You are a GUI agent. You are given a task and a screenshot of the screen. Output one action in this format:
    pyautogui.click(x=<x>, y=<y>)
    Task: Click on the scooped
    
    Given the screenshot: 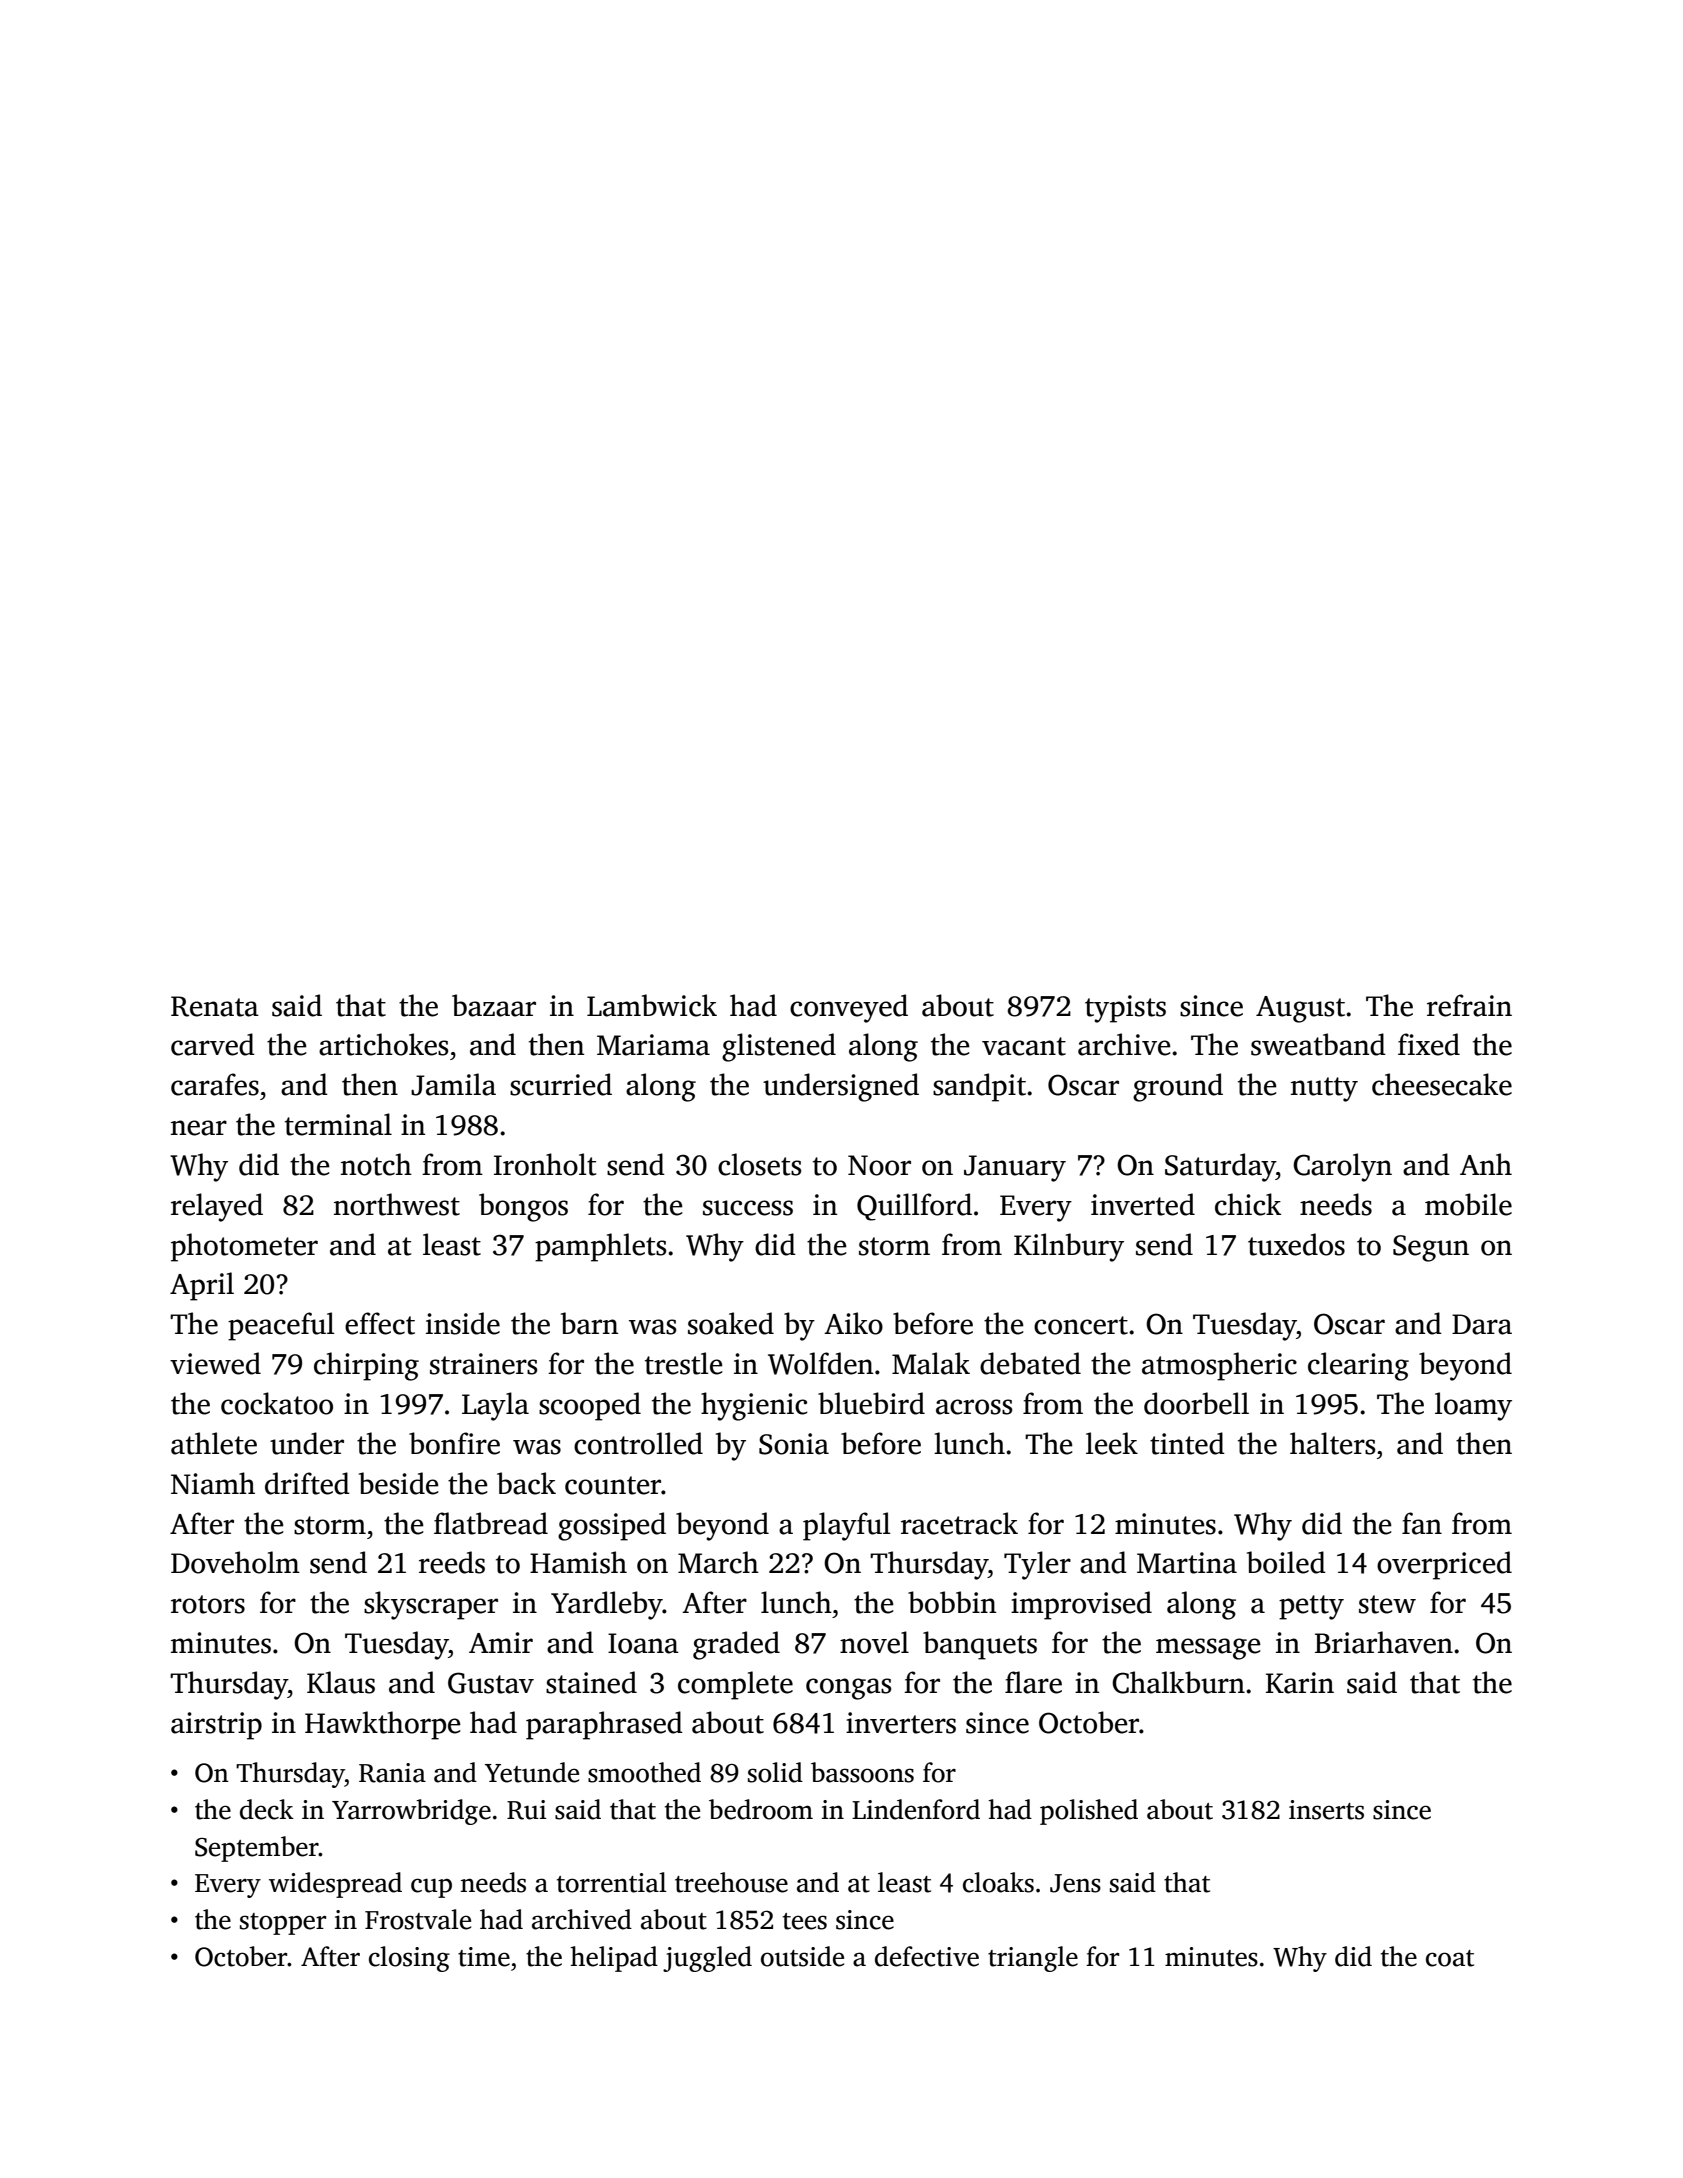 What is the action you would take?
    pyautogui.click(x=590, y=1406)
